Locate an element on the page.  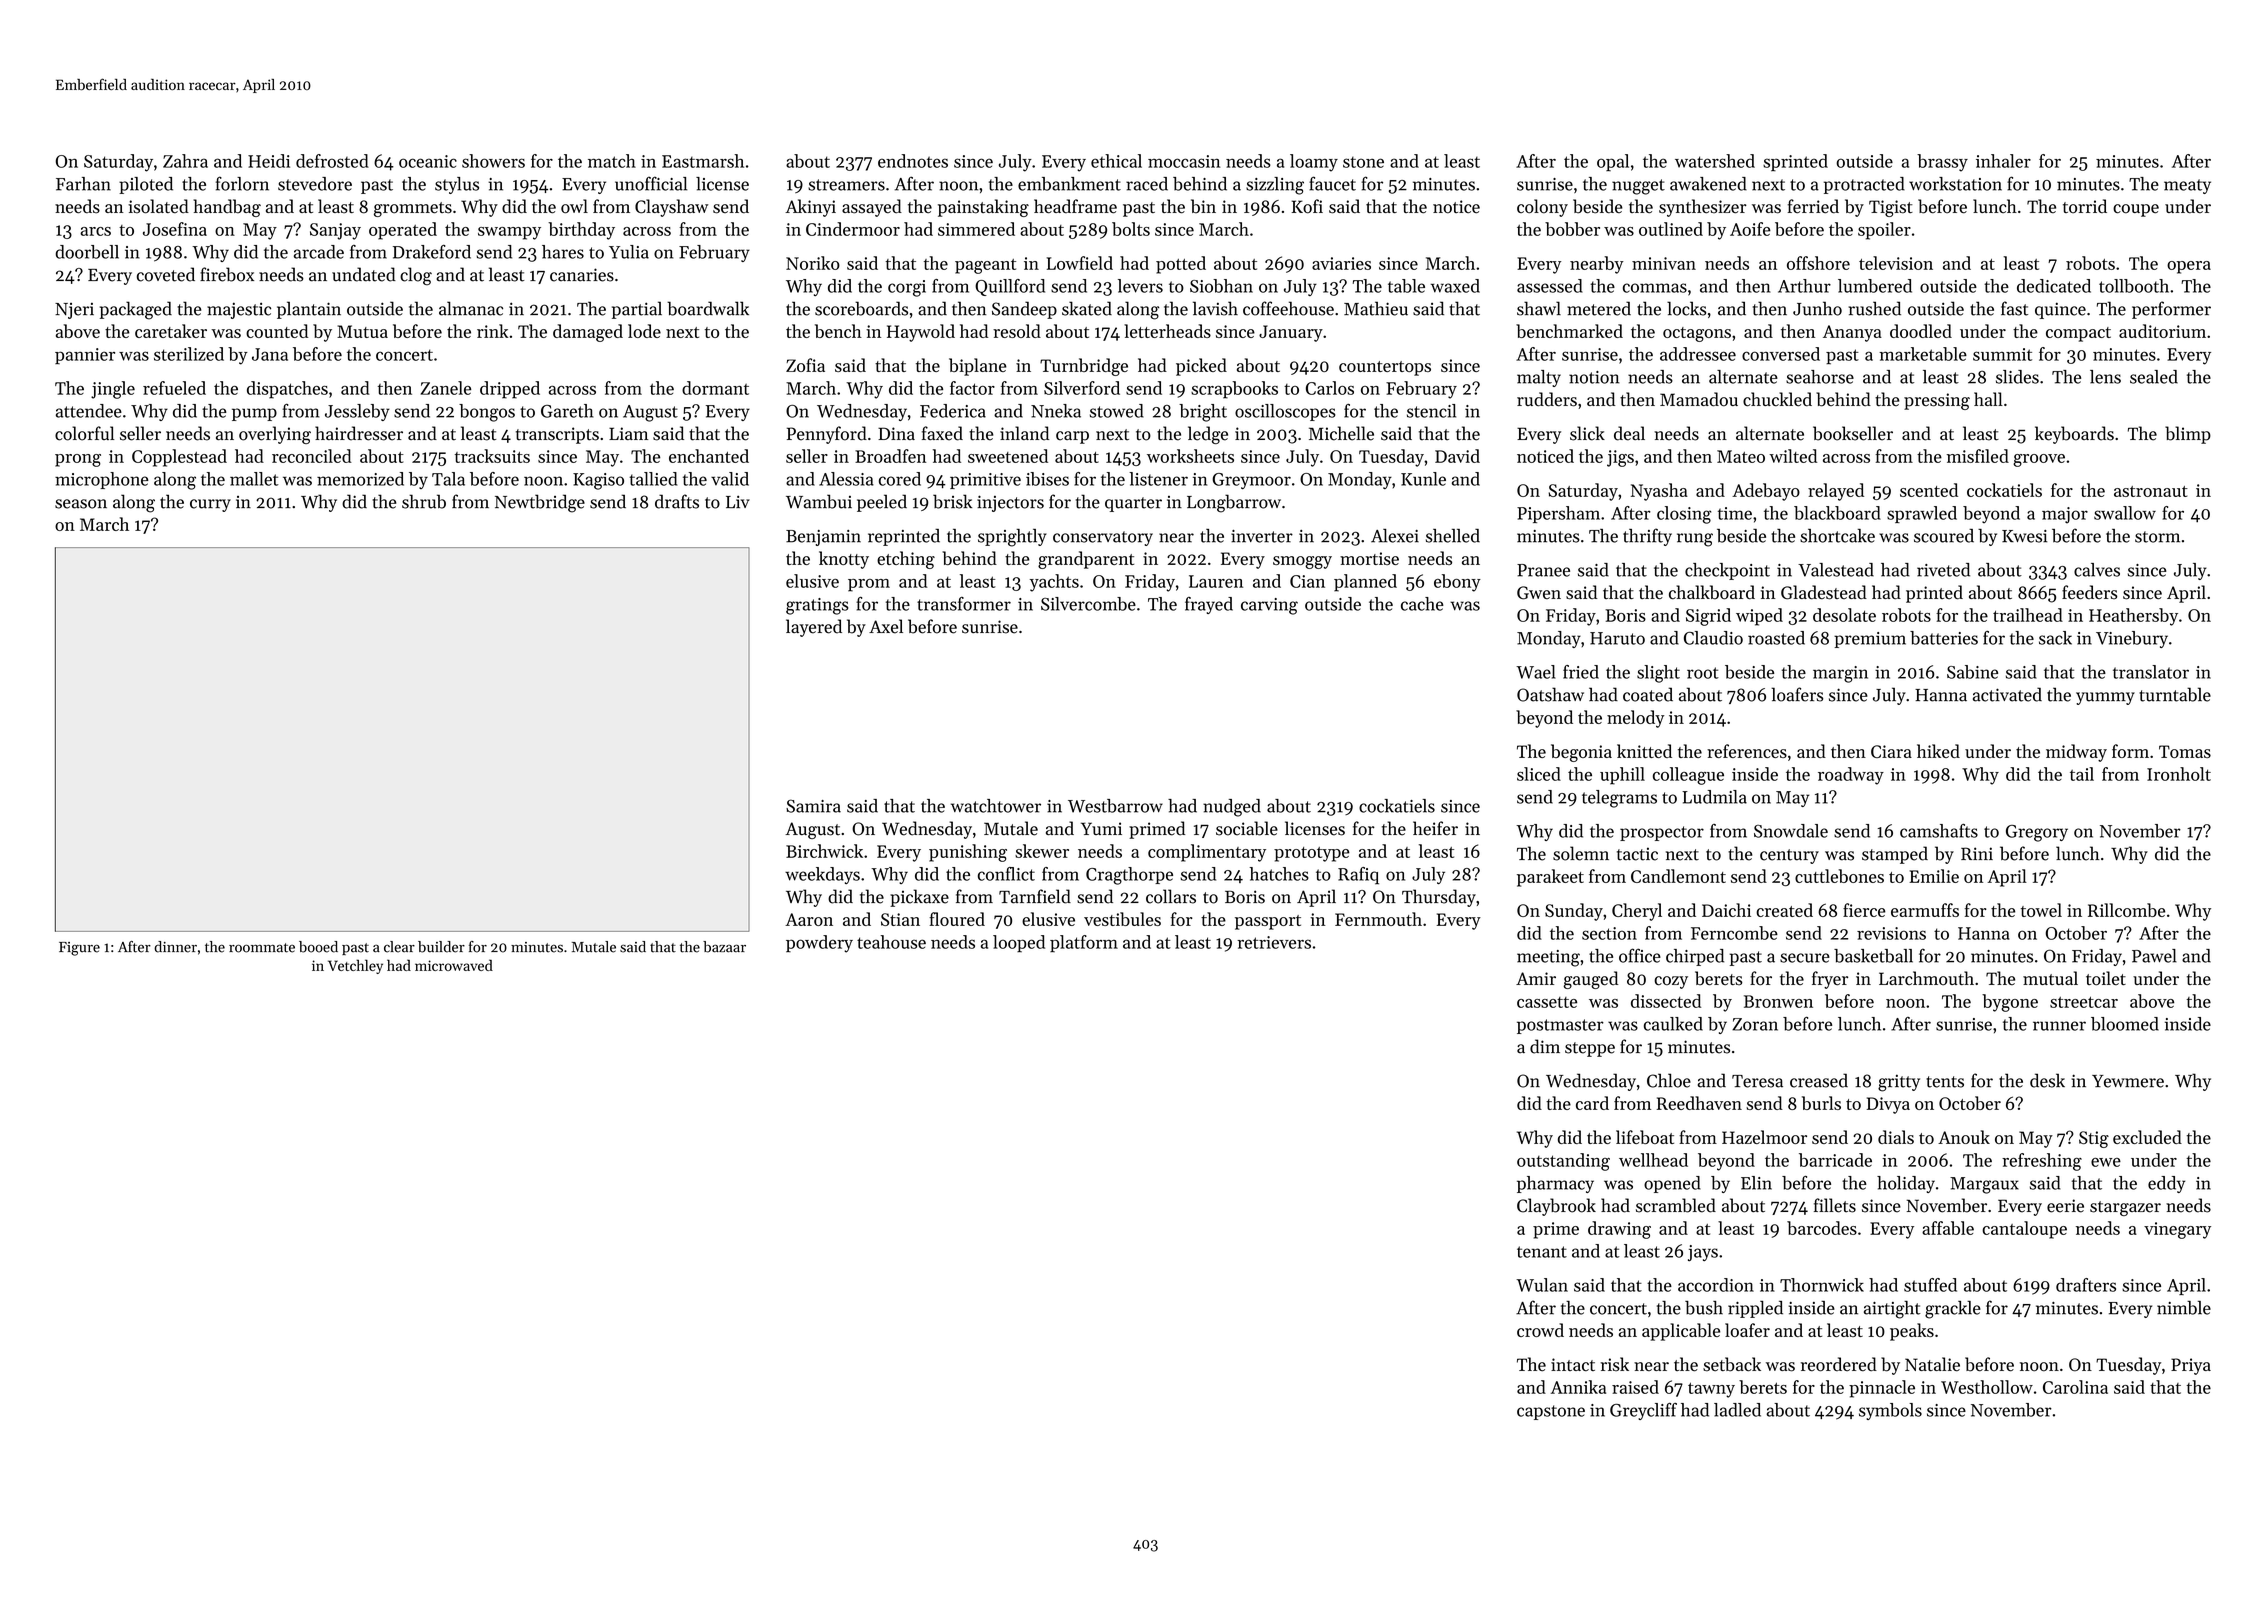
Eastmarsh is located at coordinates (703, 161).
